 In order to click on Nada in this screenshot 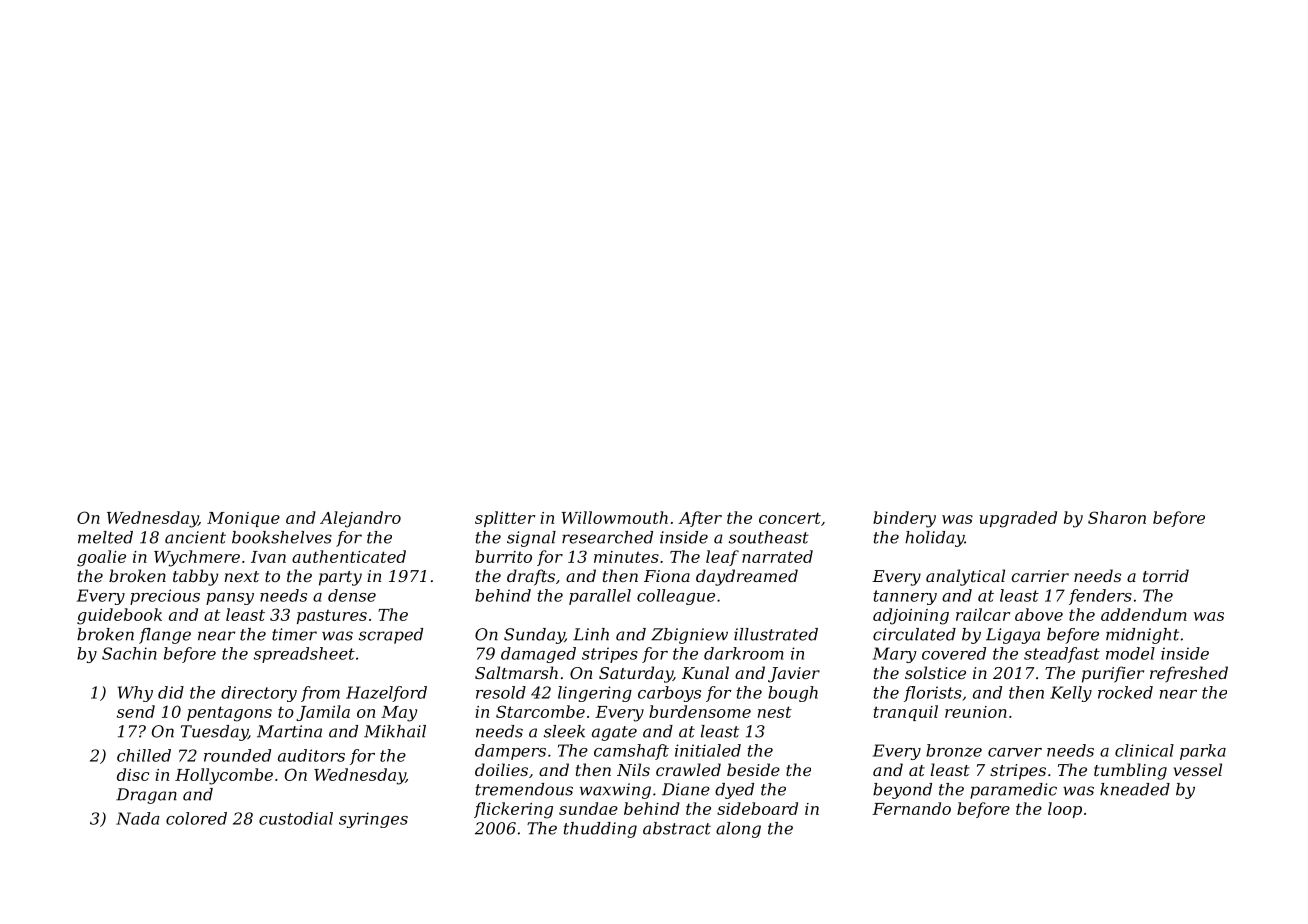, I will do `click(138, 818)`.
